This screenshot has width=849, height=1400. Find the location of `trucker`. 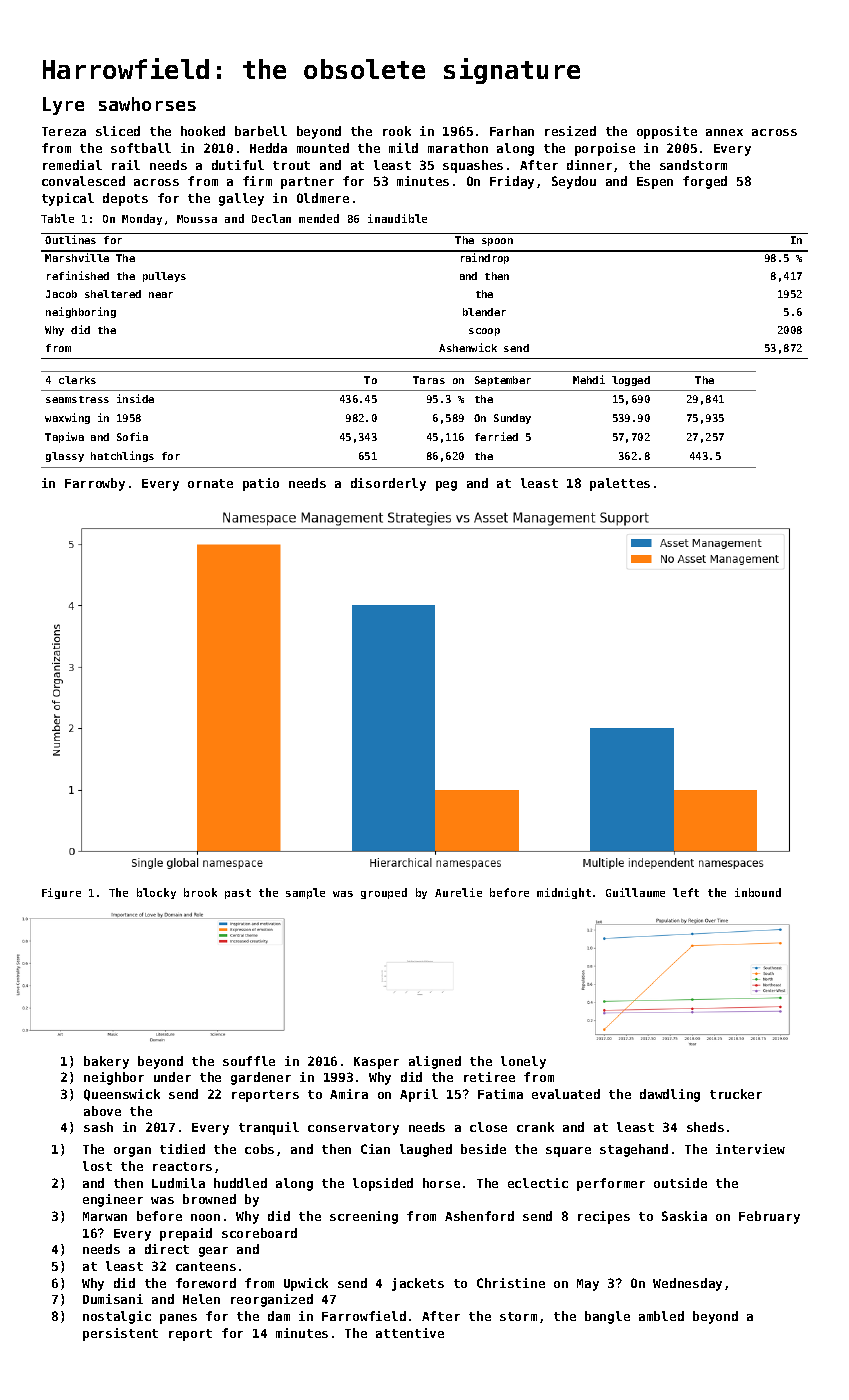

trucker is located at coordinates (736, 1094).
